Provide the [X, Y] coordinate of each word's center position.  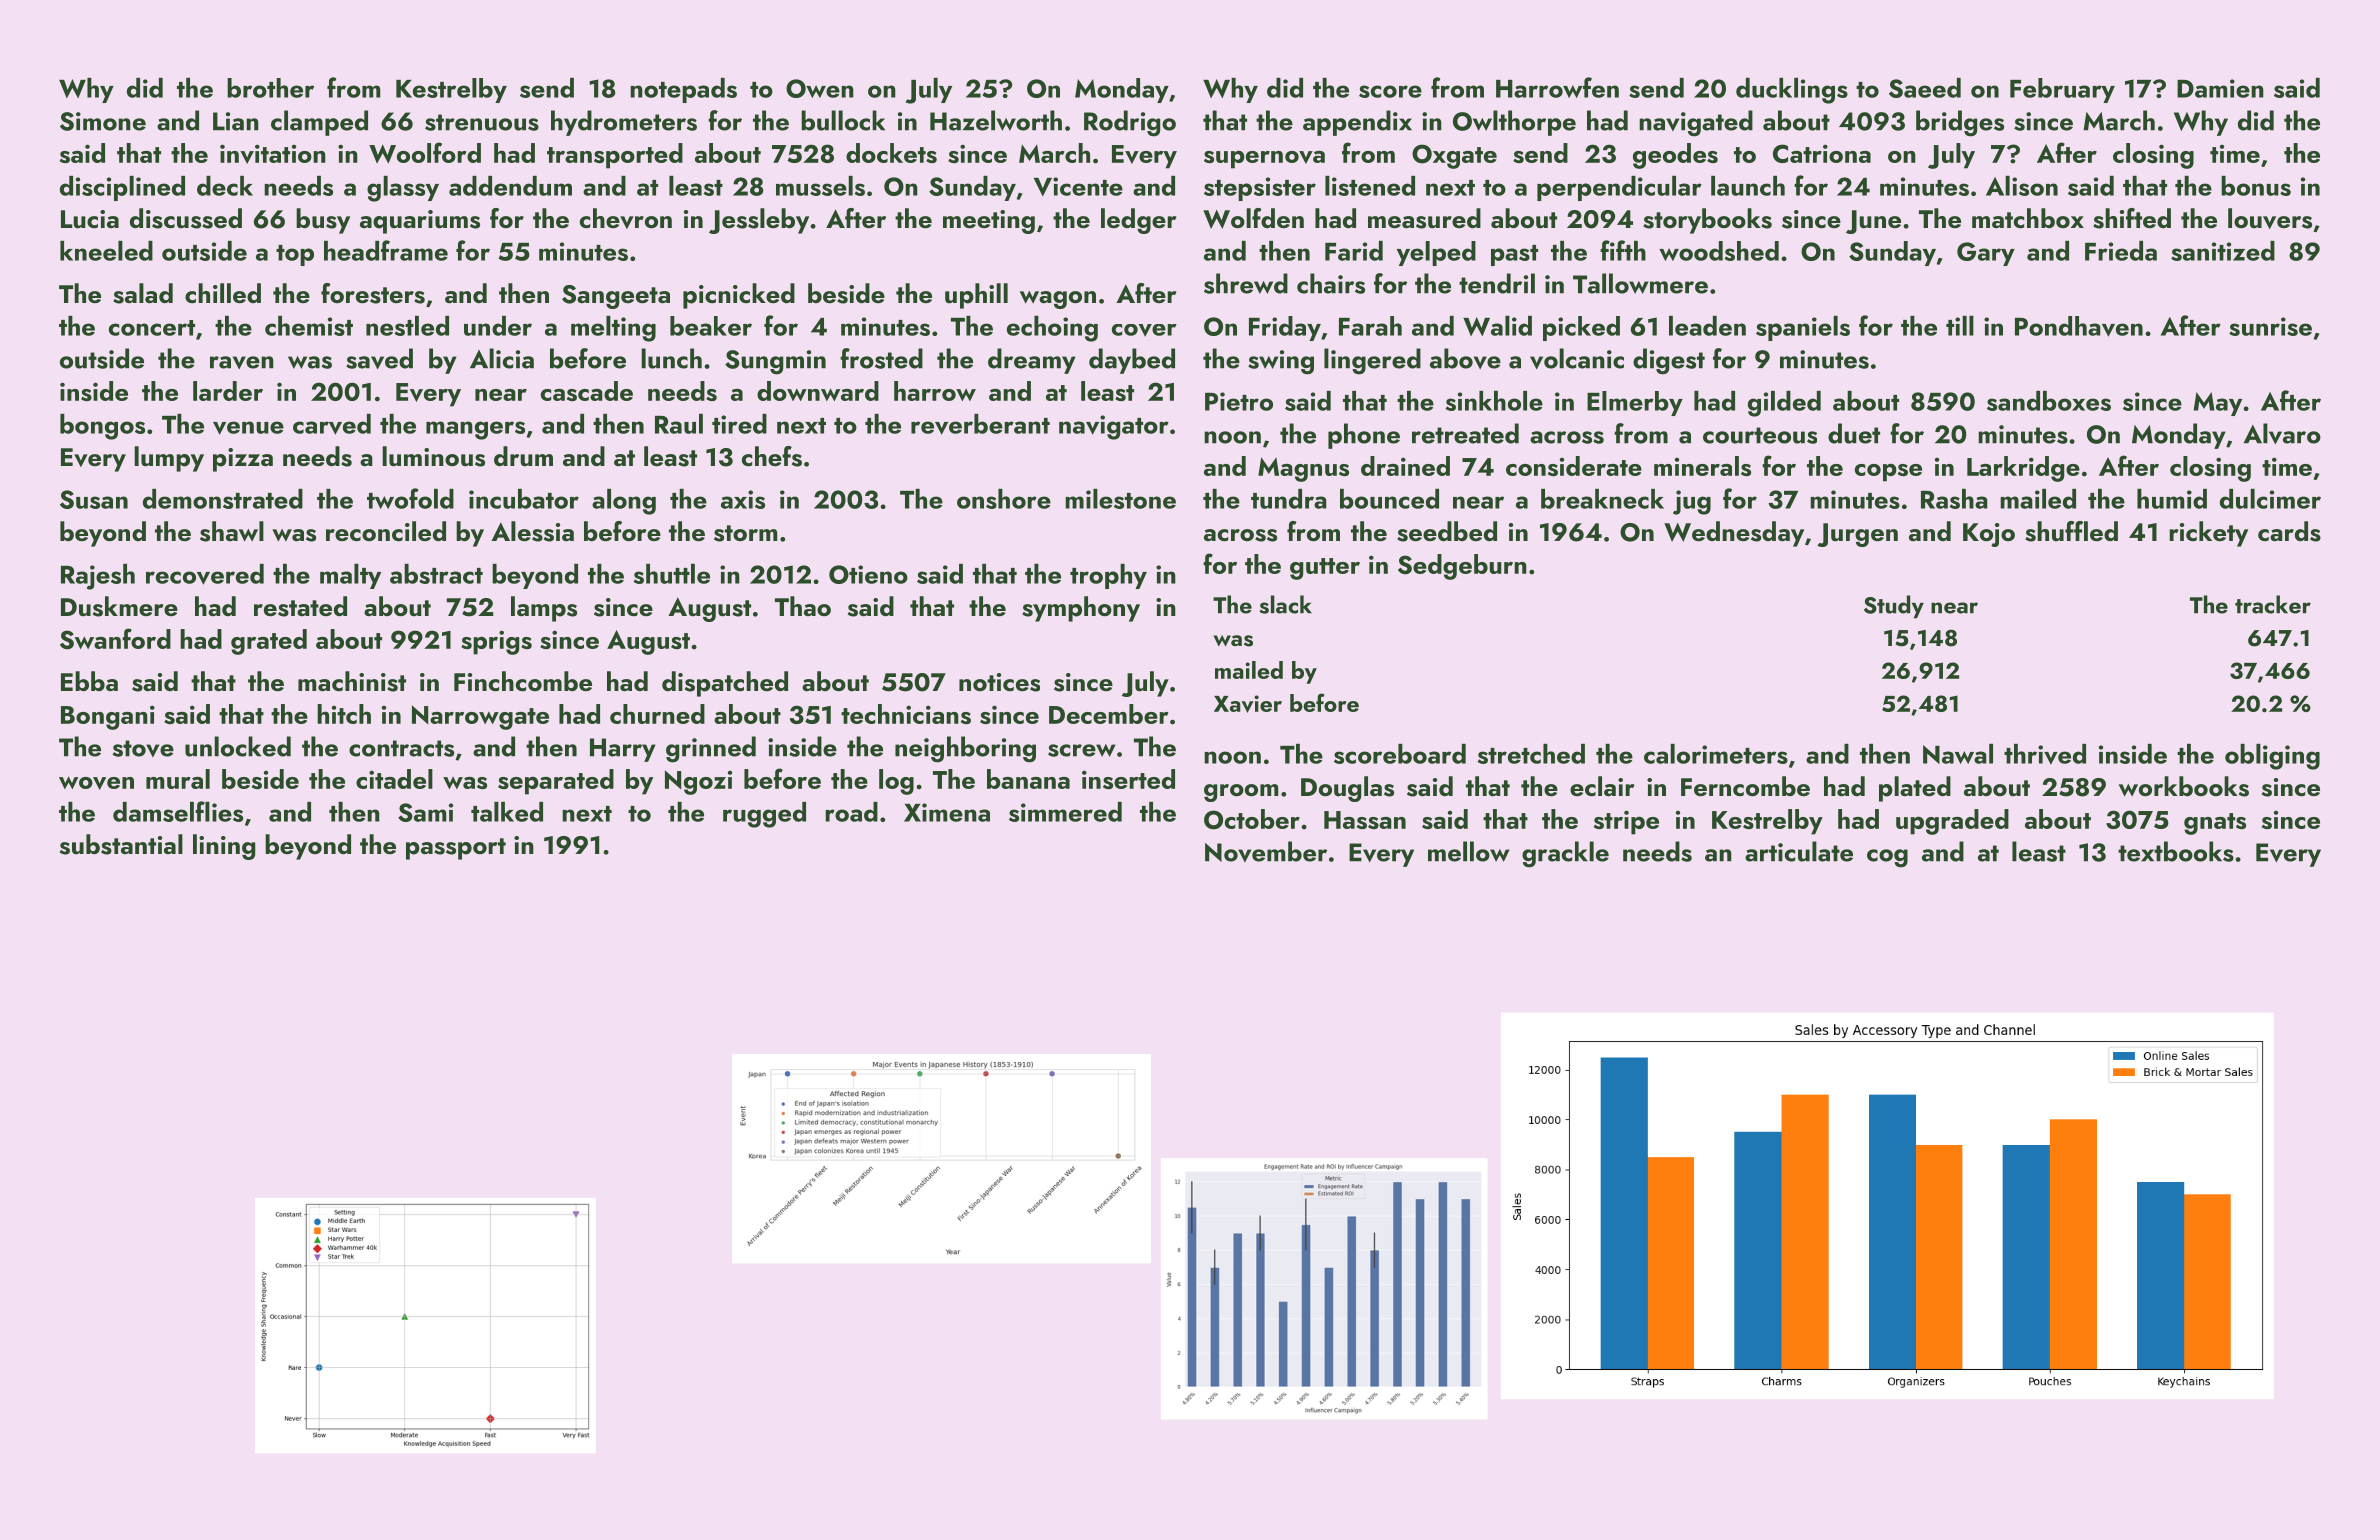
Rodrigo [1130, 123]
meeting [989, 222]
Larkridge [2023, 469]
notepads [683, 90]
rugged [764, 815]
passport [456, 849]
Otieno [868, 574]
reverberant [980, 424]
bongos [102, 427]
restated [300, 606]
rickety [2208, 534]
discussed [186, 218]
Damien [2220, 88]
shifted [2132, 218]
